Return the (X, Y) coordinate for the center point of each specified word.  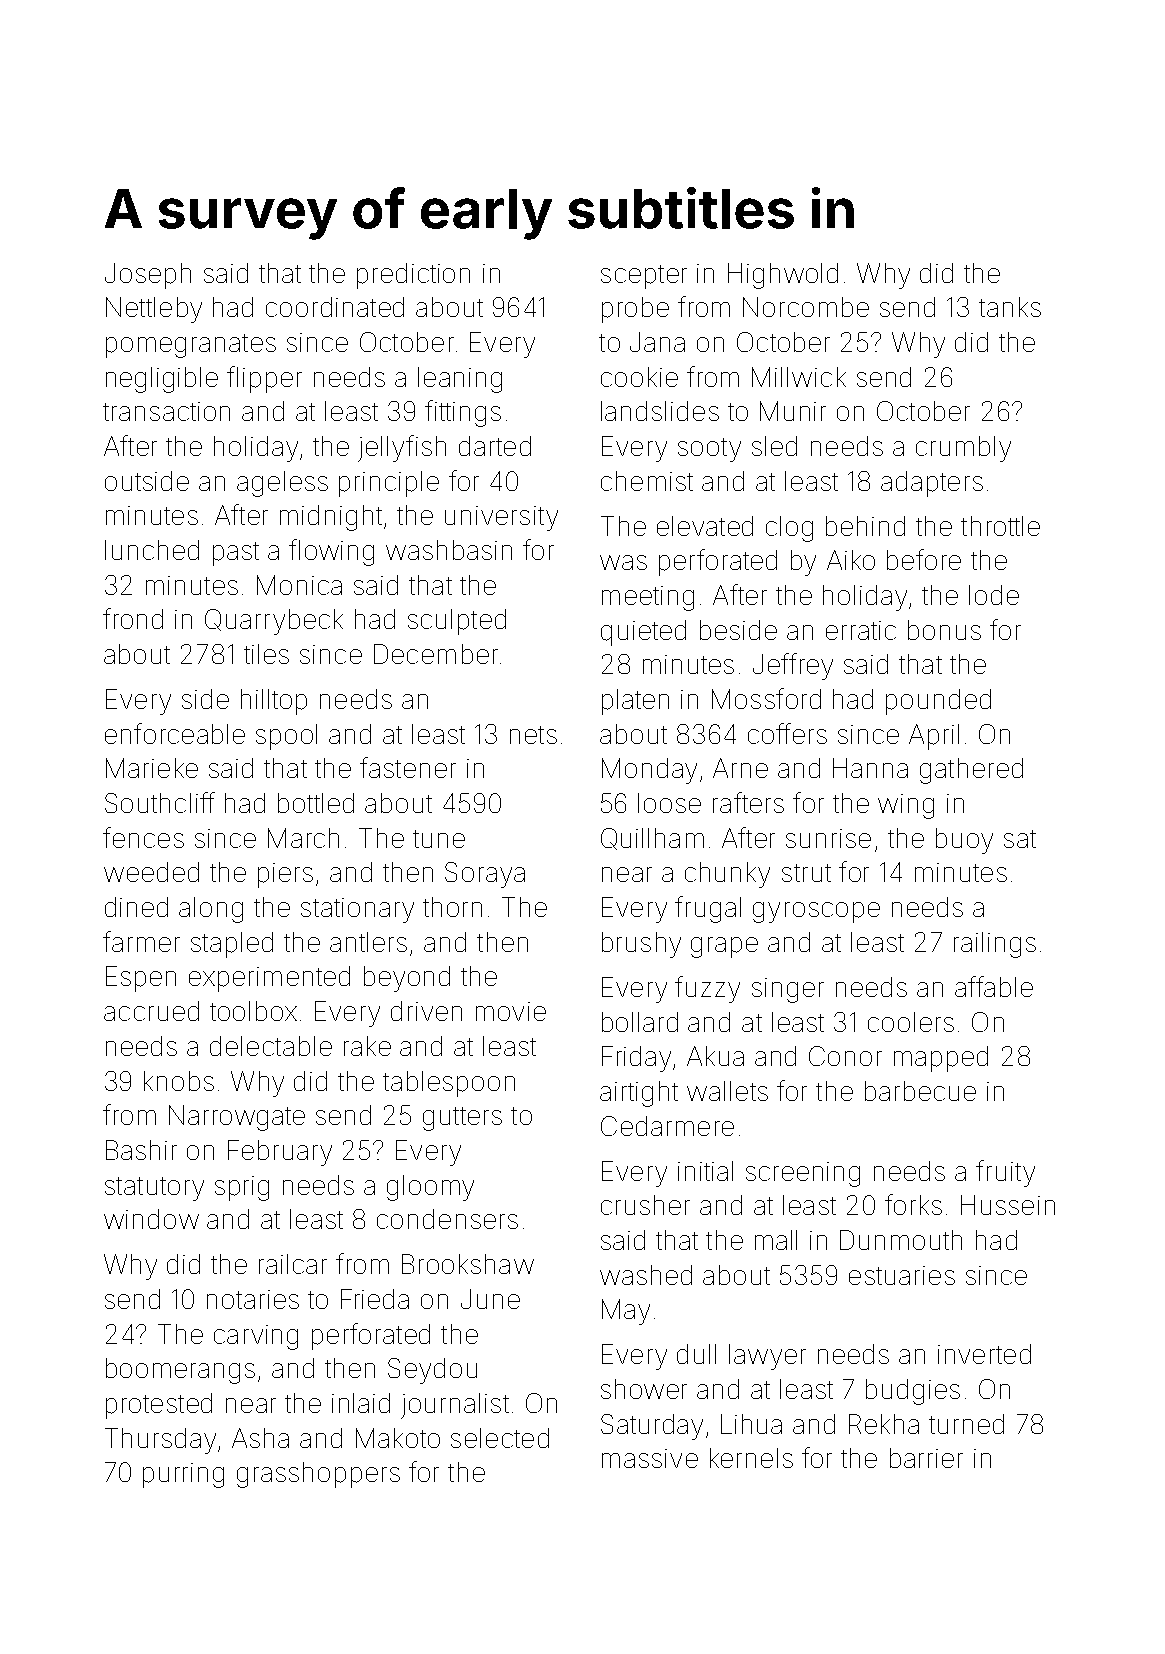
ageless (282, 484)
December (436, 654)
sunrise (828, 838)
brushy (641, 945)
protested (159, 1406)
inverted (984, 1354)
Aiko (851, 560)
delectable (271, 1046)
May (626, 1312)
